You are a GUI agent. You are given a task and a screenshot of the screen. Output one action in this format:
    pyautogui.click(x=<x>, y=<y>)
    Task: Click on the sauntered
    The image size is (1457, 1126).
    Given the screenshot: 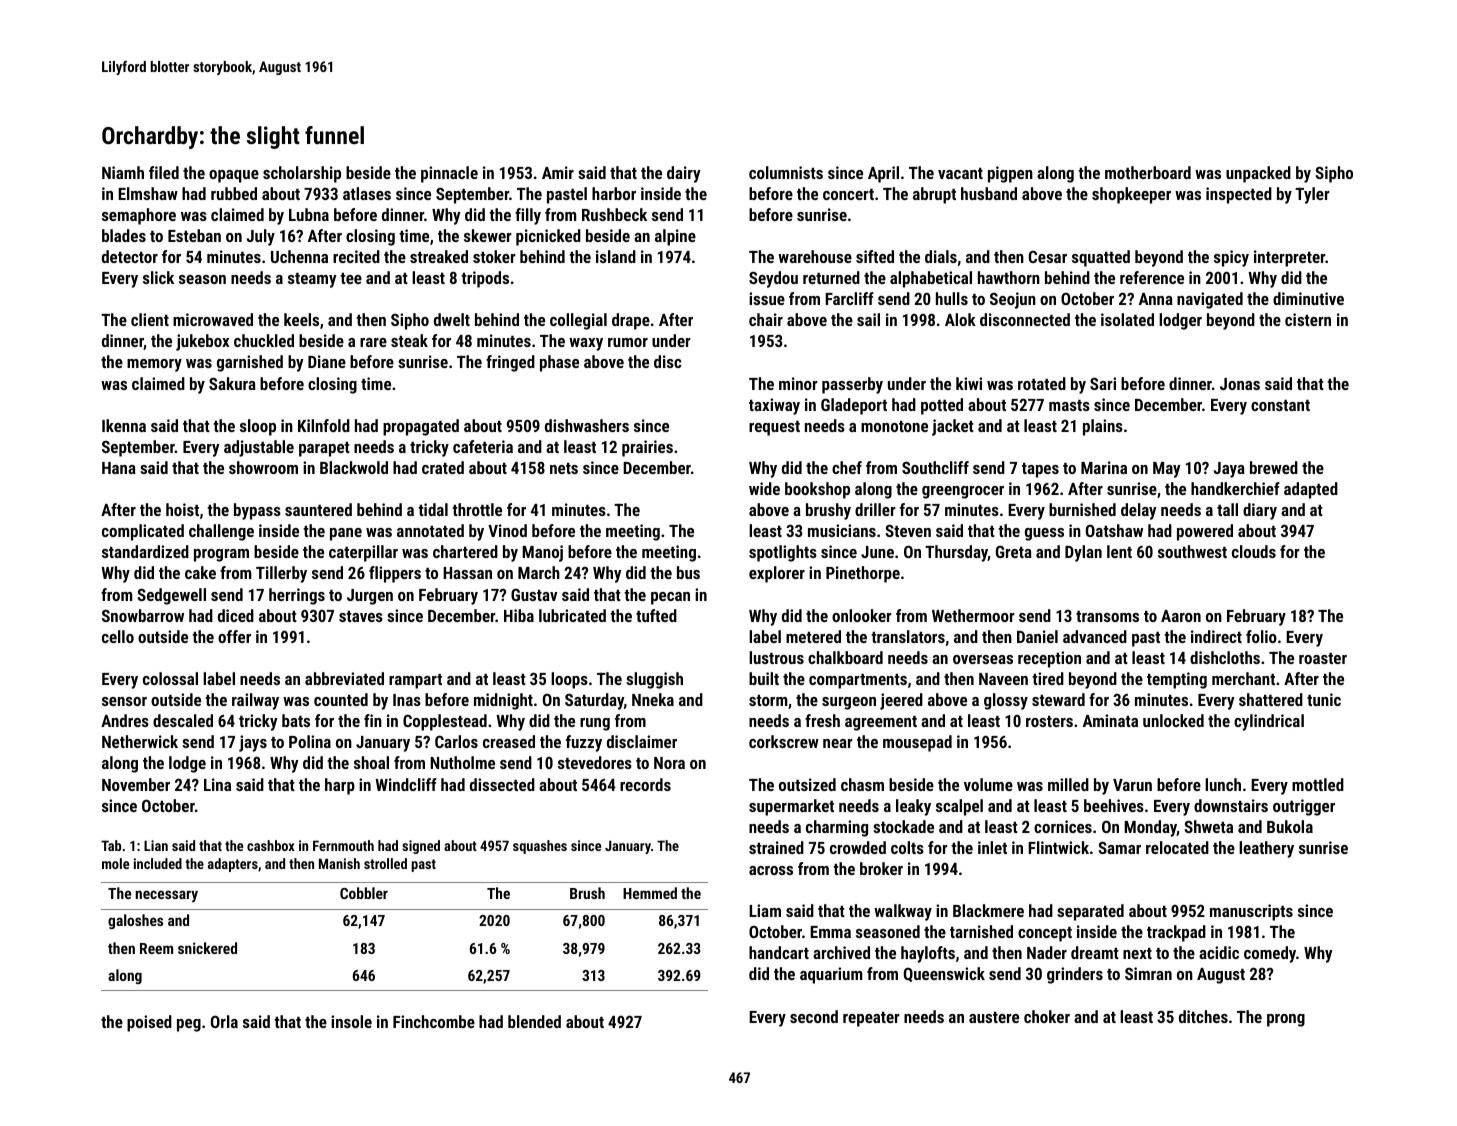 What is the action you would take?
    pyautogui.click(x=318, y=509)
